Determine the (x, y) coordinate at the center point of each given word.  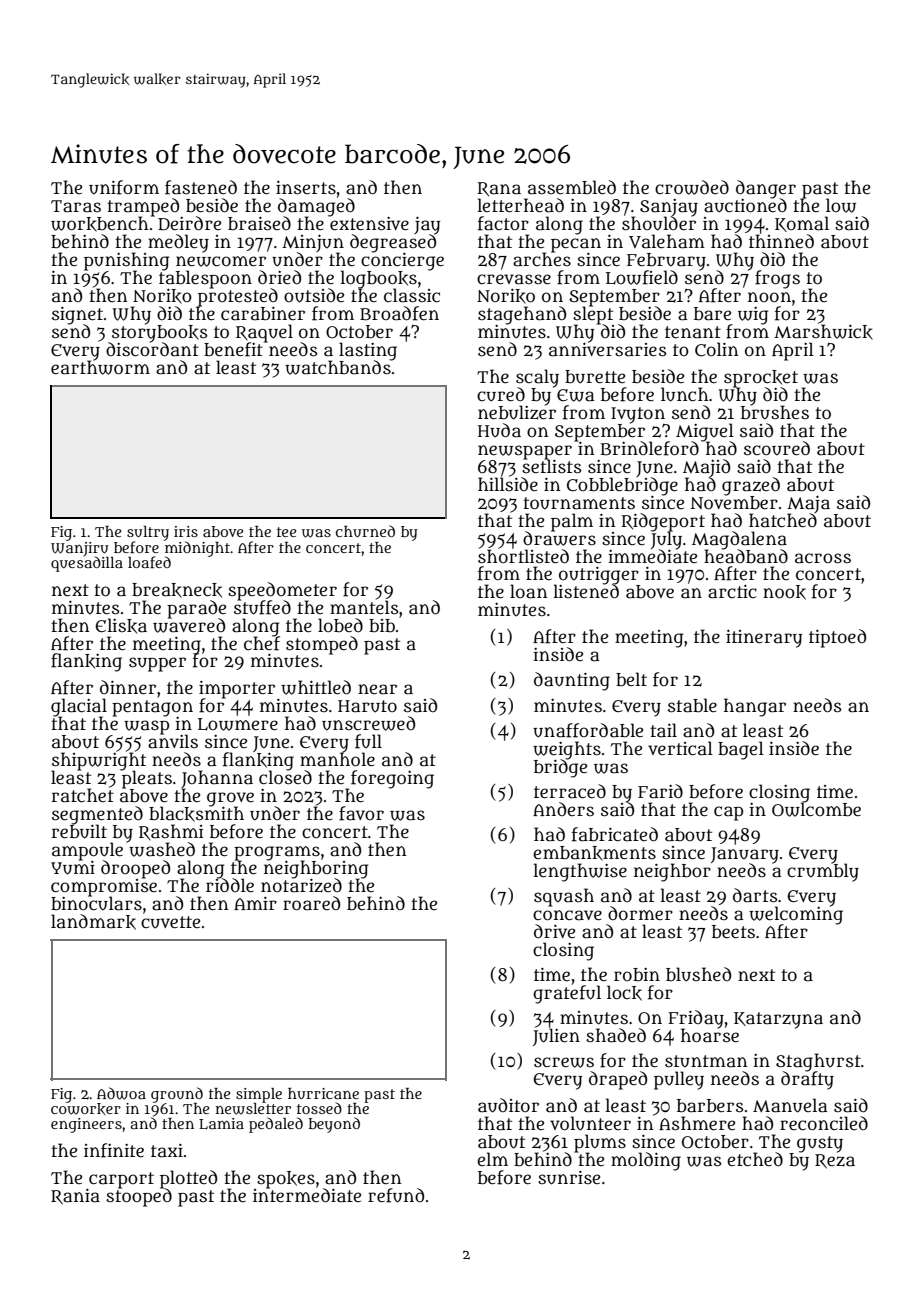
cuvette (170, 922)
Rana (499, 189)
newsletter (253, 1109)
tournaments (579, 503)
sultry (148, 533)
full (368, 741)
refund (396, 1195)
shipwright (99, 761)
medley (178, 243)
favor (361, 813)
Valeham (667, 241)
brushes (775, 412)
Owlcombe (816, 809)
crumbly (823, 873)
